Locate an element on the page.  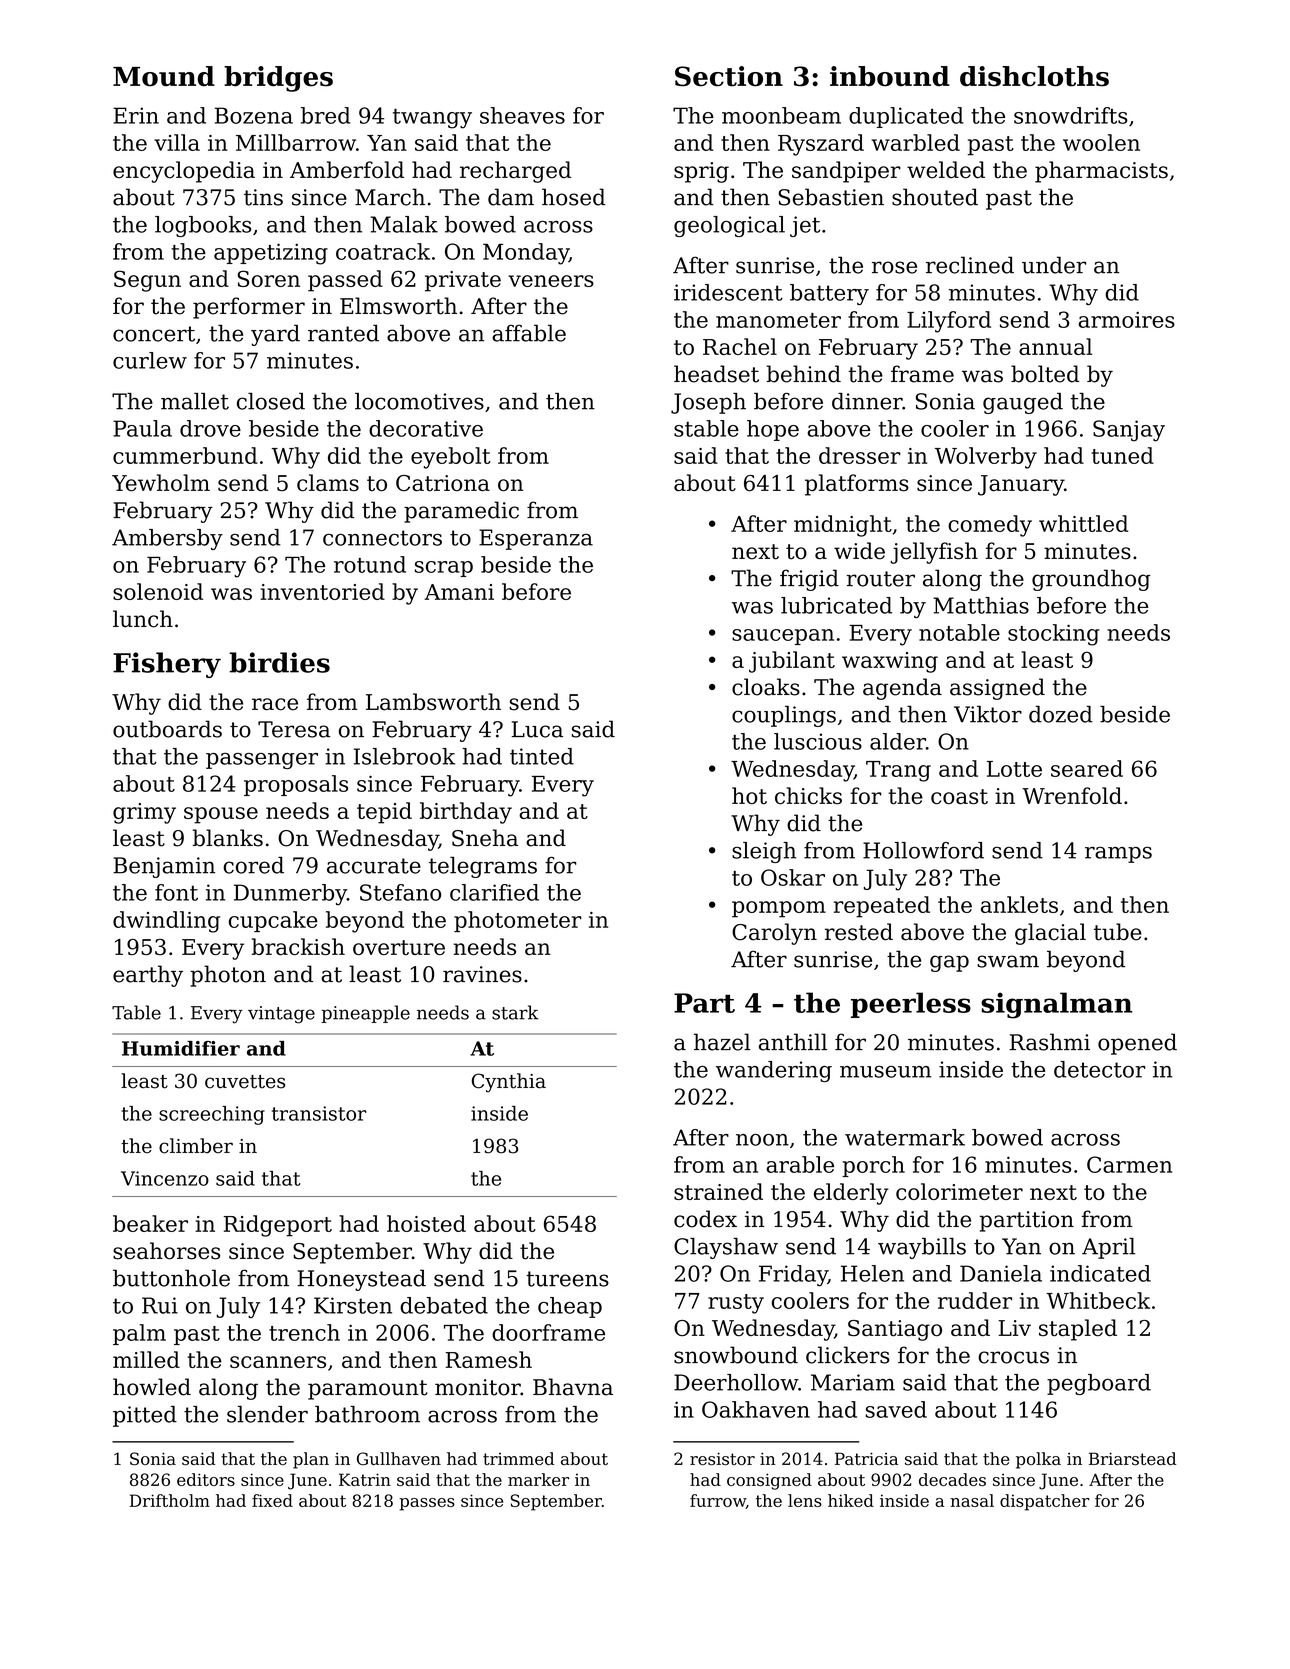
Ambersby is located at coordinates (167, 539).
